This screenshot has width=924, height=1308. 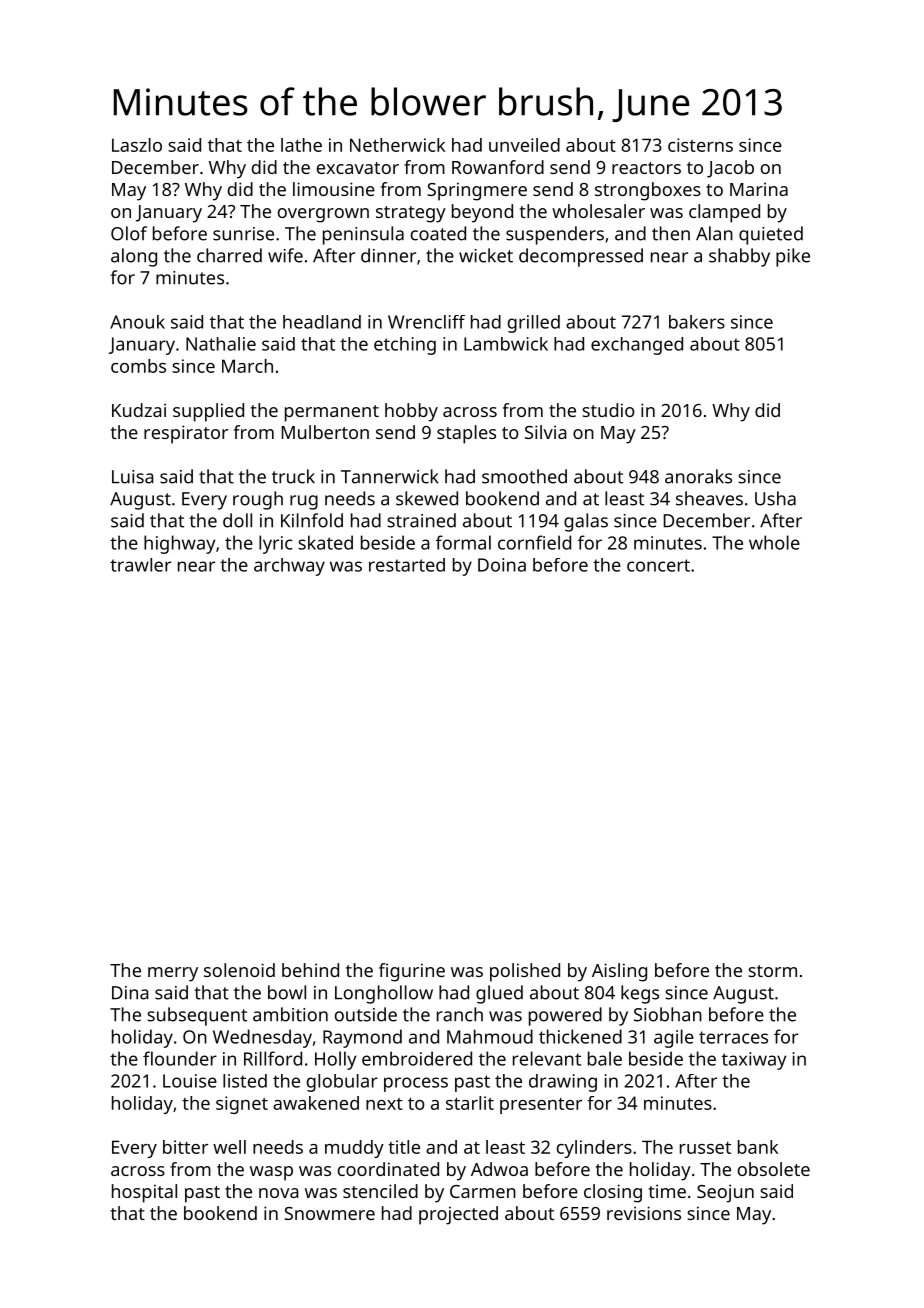 What do you see at coordinates (380, 1191) in the screenshot?
I see `stenciled` at bounding box center [380, 1191].
